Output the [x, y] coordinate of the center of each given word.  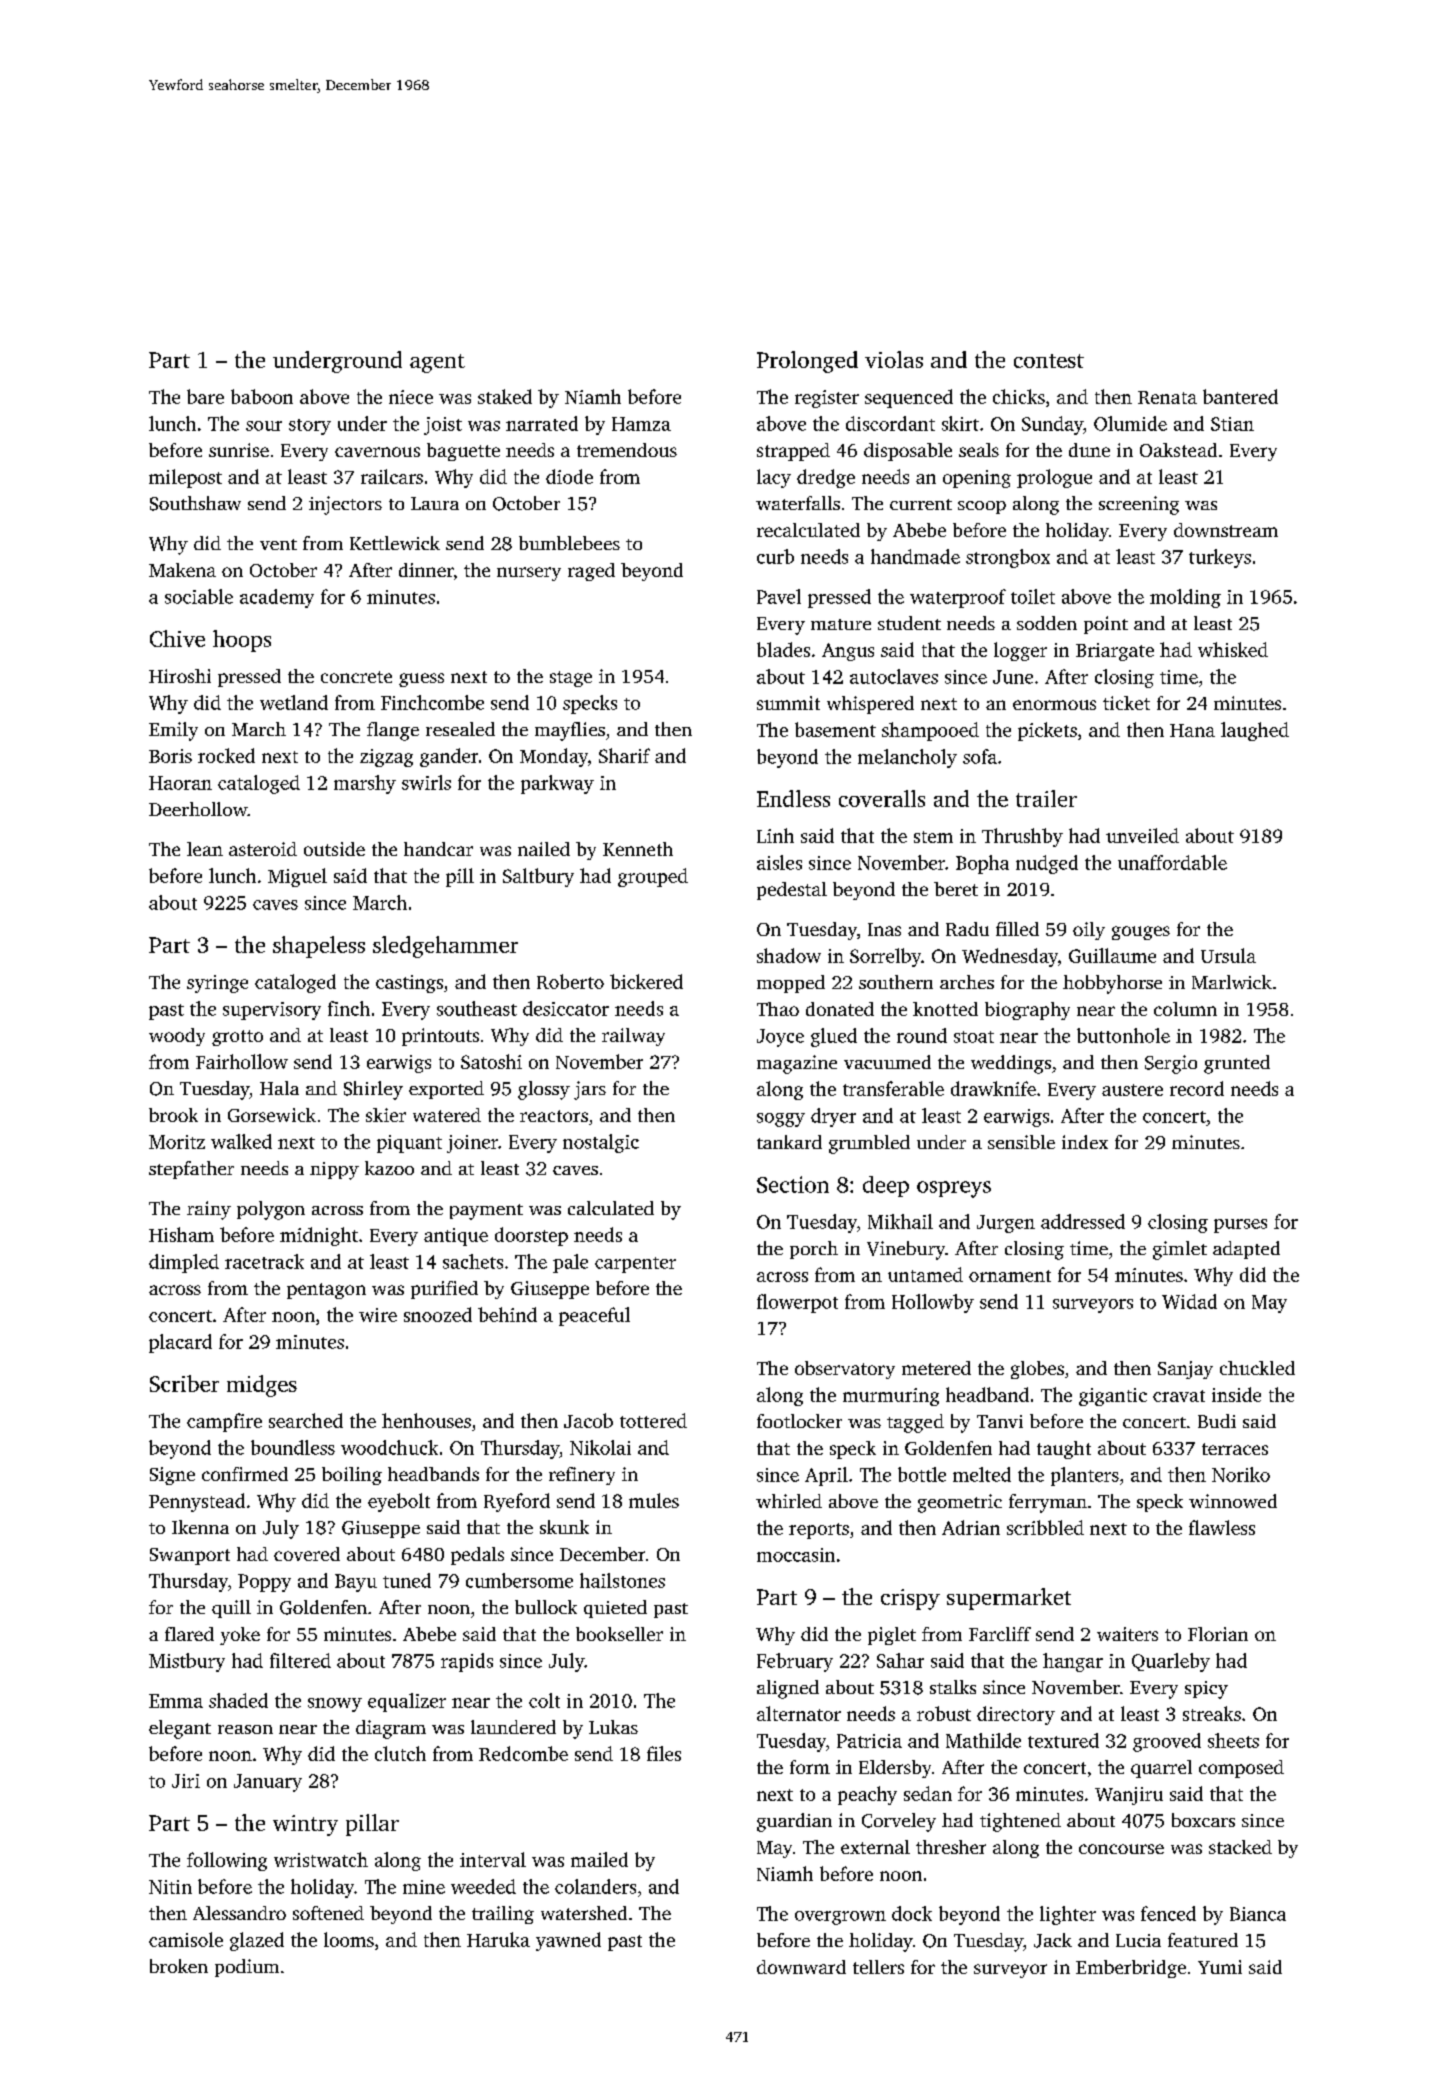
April [826, 1476]
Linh [775, 835]
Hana [1192, 730]
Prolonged [807, 362]
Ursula [1228, 955]
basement [835, 729]
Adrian [971, 1527]
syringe [217, 984]
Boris [170, 756]
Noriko [1241, 1474]
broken [179, 1966]
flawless [1222, 1527]
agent [437, 363]
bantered [1240, 396]
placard [180, 1343]
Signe [172, 1476]
